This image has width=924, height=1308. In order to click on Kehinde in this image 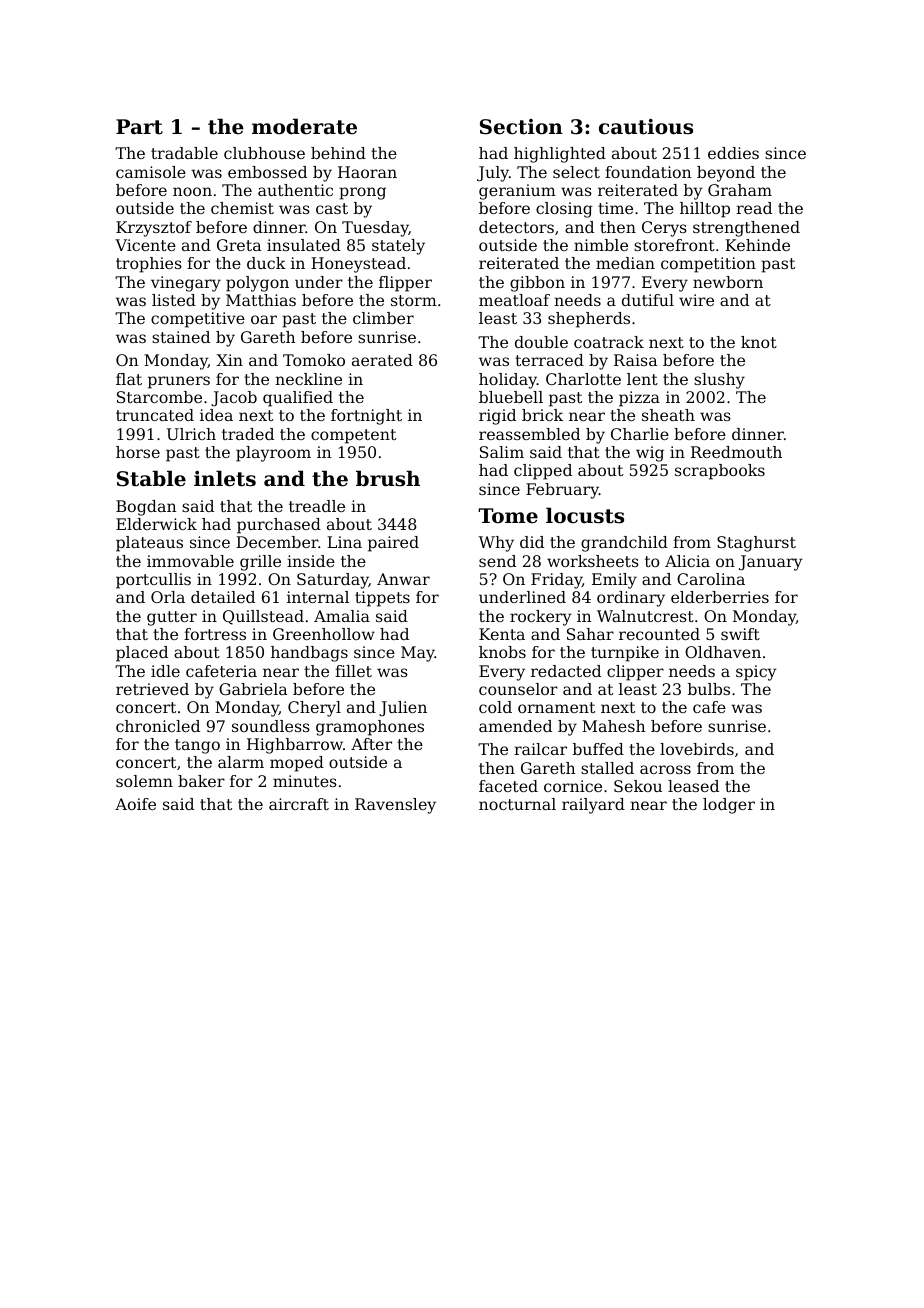, I will do `click(757, 245)`.
